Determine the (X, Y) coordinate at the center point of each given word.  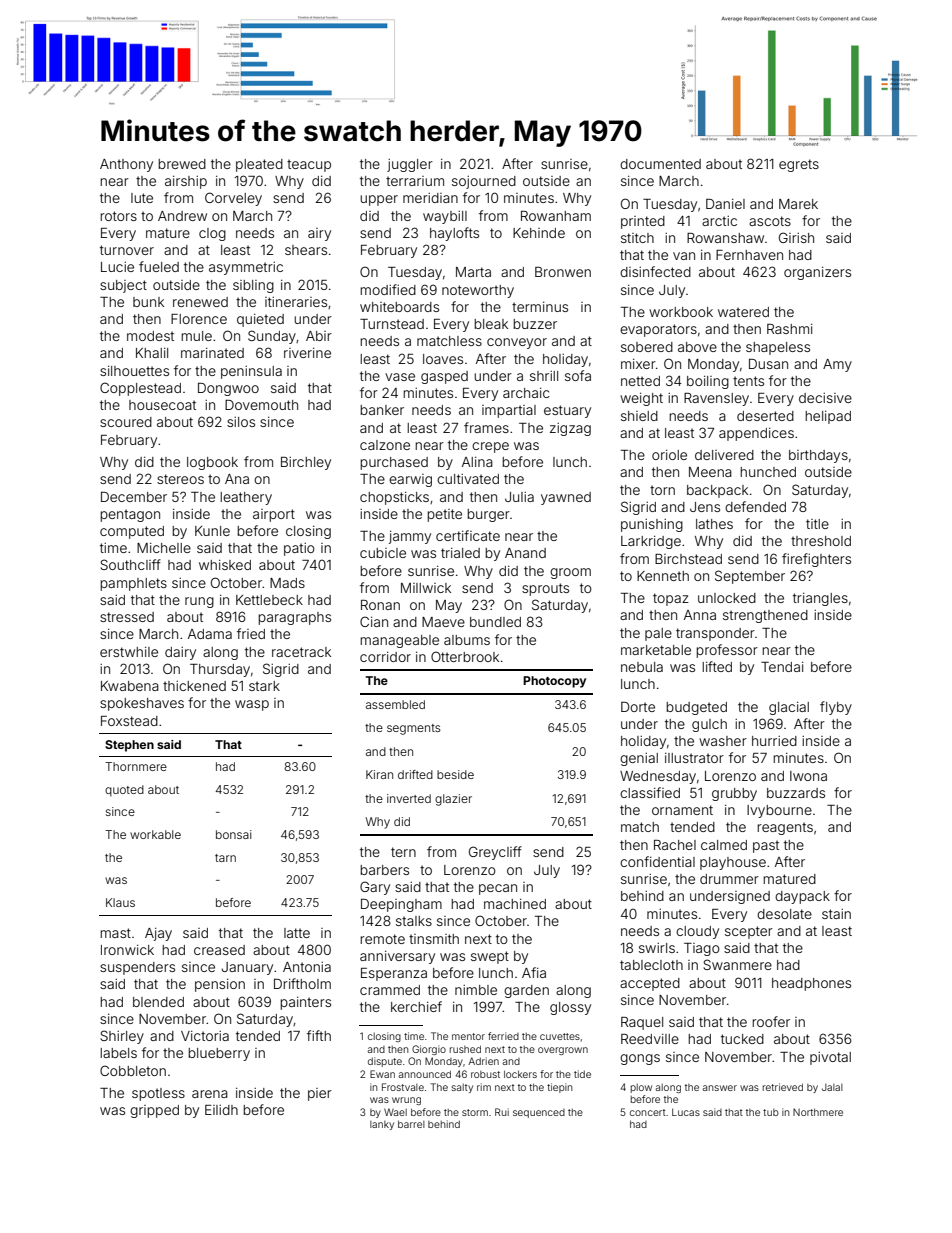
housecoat (162, 405)
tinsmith (434, 939)
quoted (124, 791)
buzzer (535, 324)
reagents (785, 828)
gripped (154, 1111)
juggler (410, 165)
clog (212, 234)
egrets (799, 165)
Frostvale (403, 1087)
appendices (756, 434)
